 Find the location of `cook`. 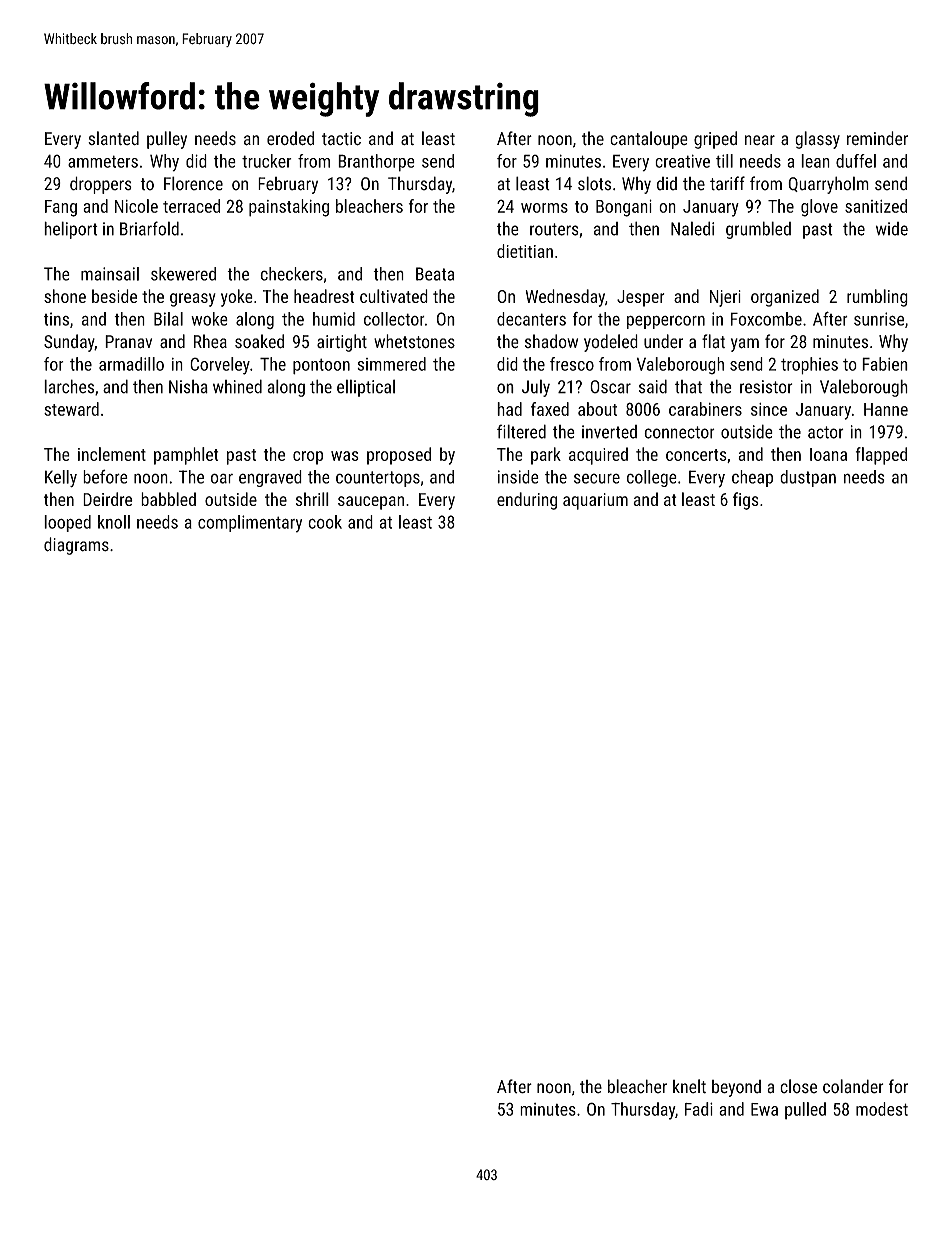

cook is located at coordinates (325, 522).
